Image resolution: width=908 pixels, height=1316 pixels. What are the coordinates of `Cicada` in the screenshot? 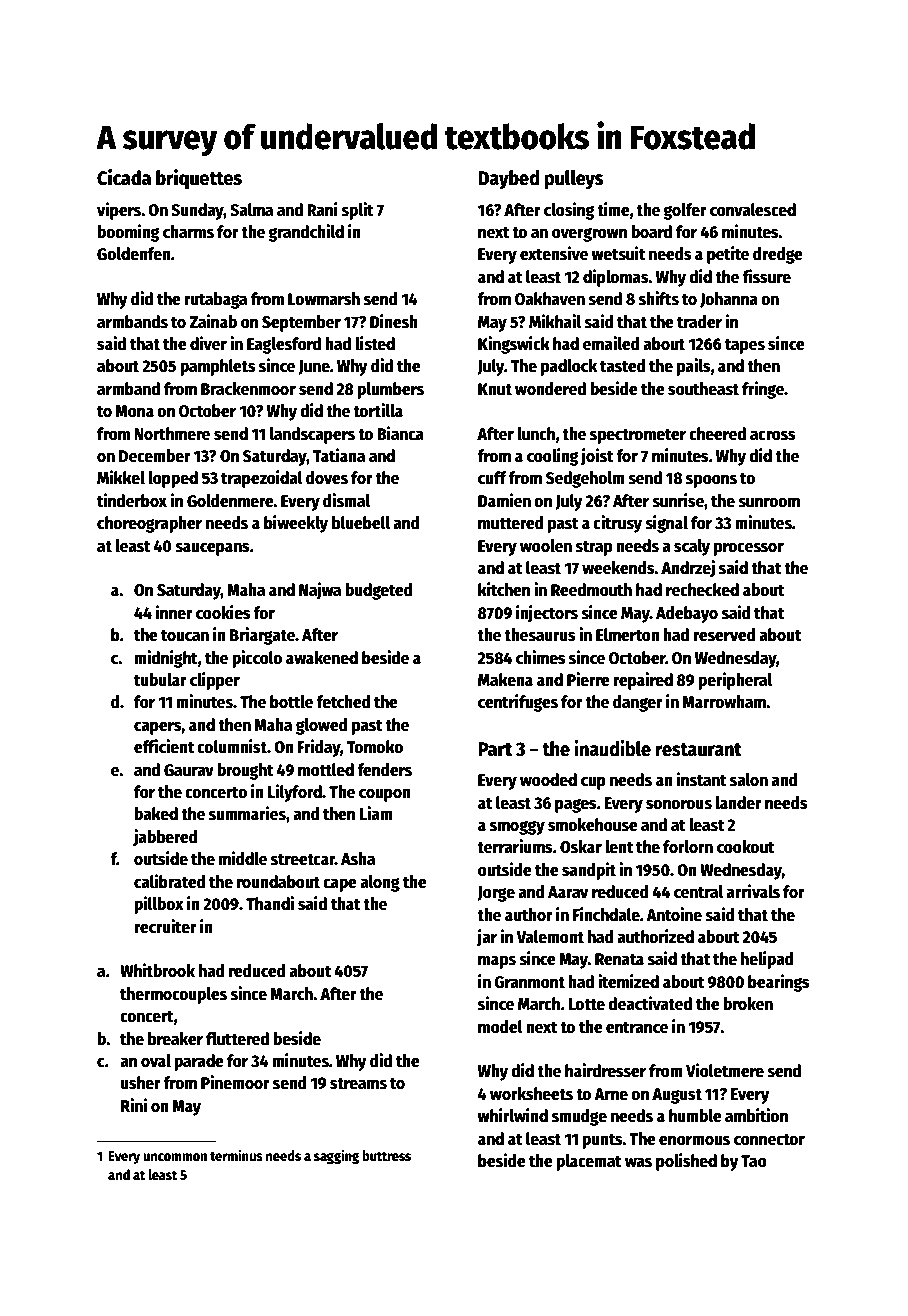 It's located at (124, 177).
